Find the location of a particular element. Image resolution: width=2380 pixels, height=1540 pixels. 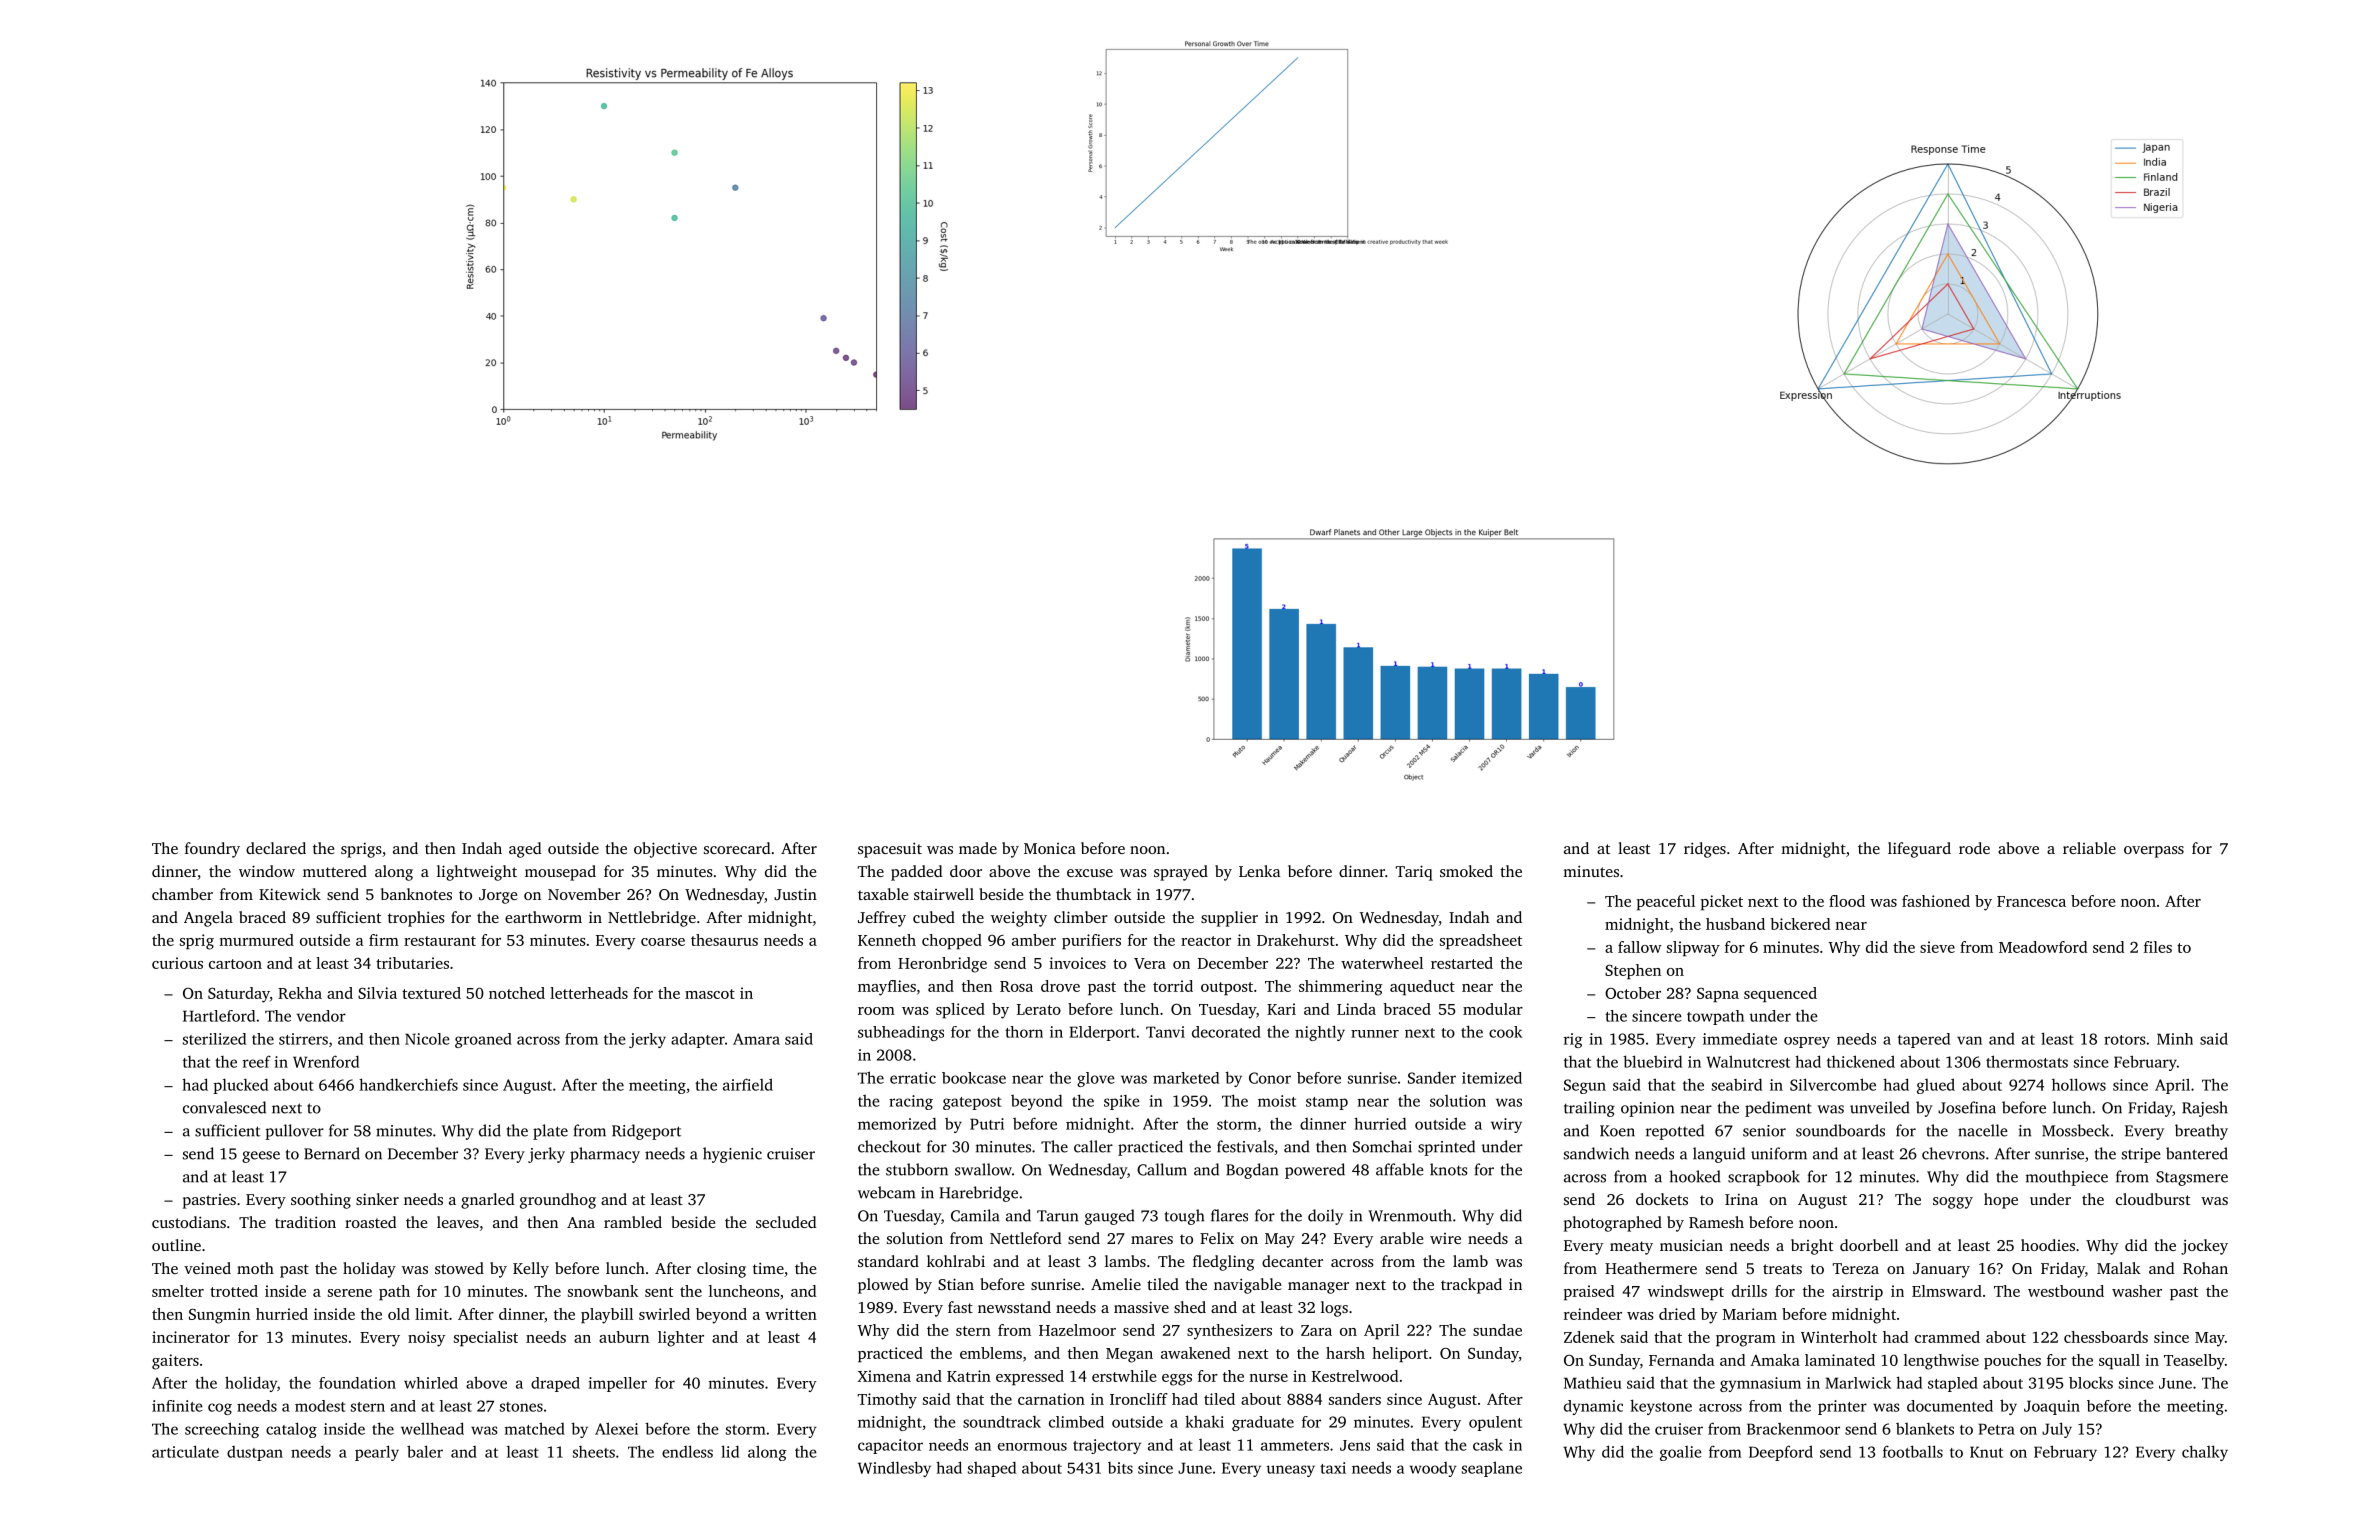

endless is located at coordinates (687, 1451).
